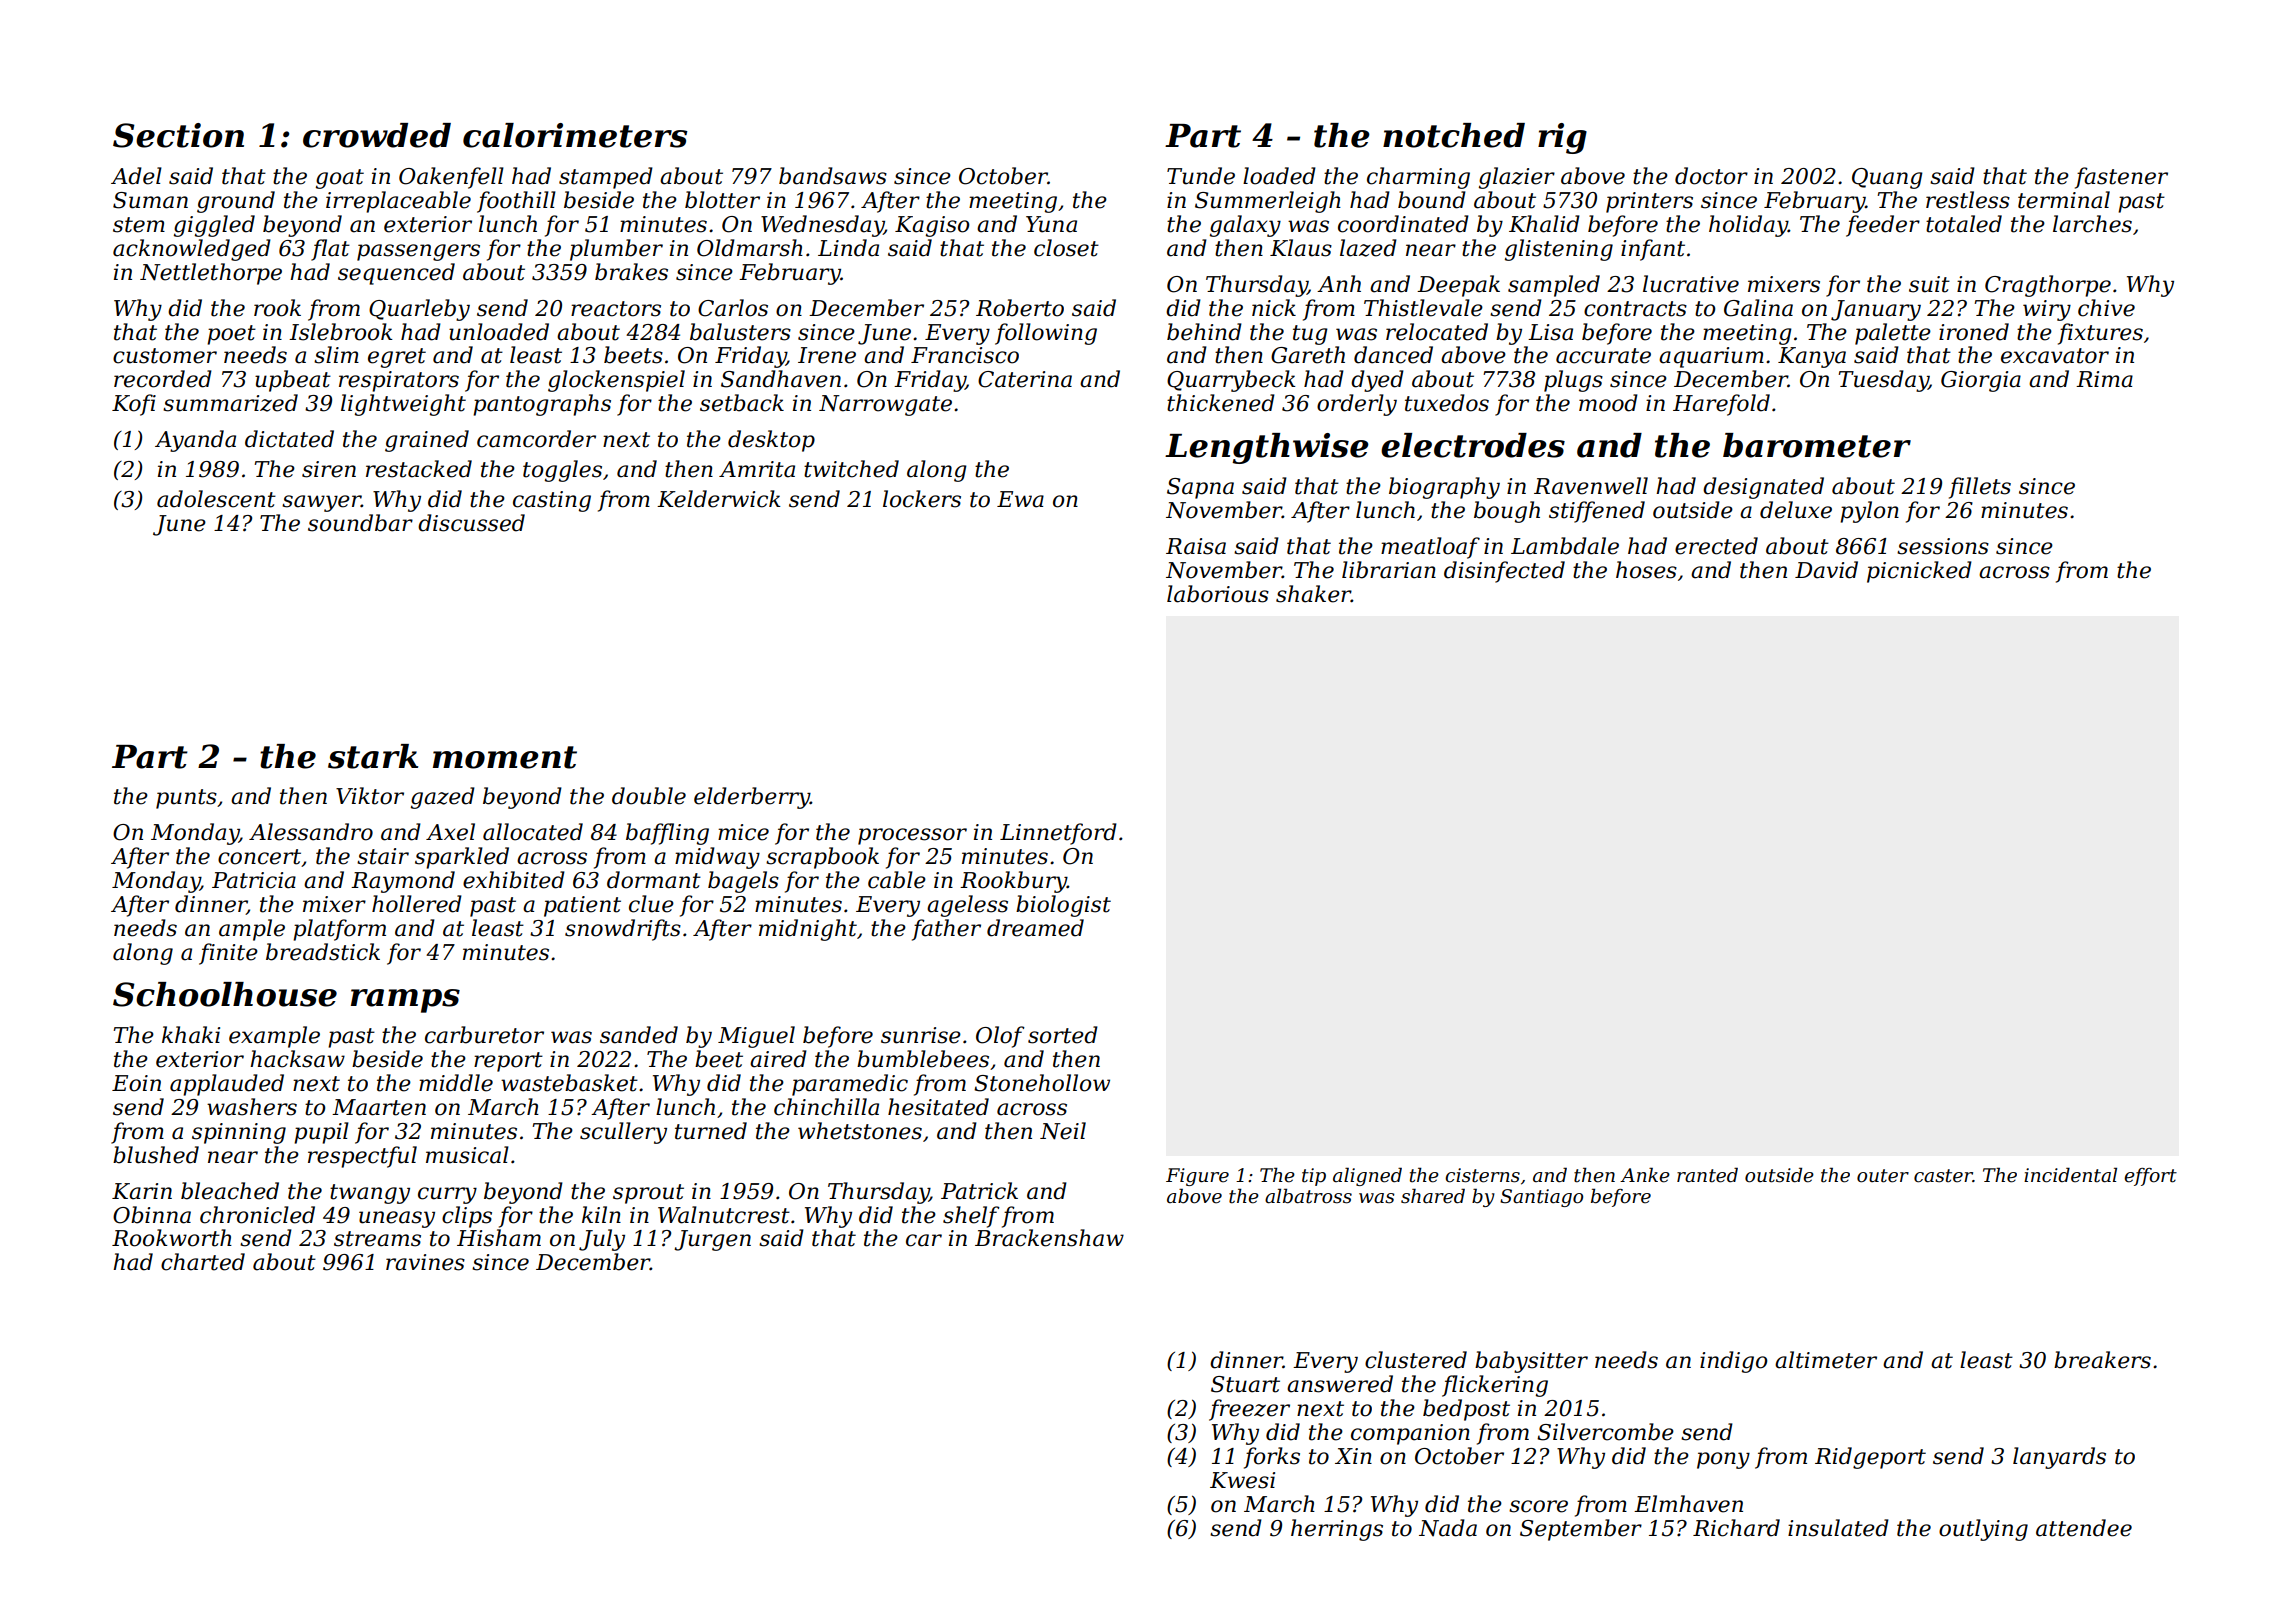 Image resolution: width=2292 pixels, height=1620 pixels. Describe the element at coordinates (471, 523) in the image. I see `discussed` at that location.
